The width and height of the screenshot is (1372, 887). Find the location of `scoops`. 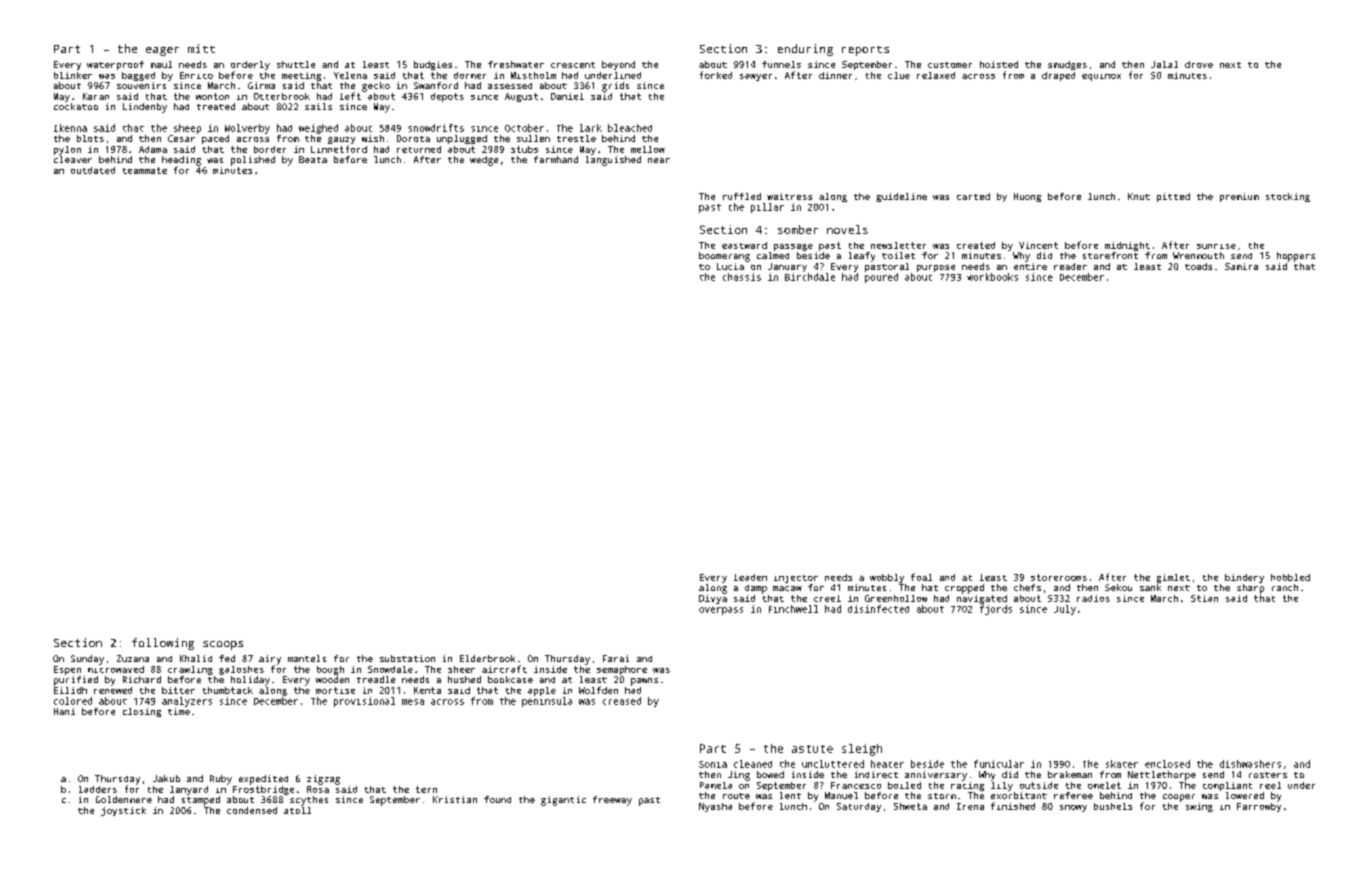

scoops is located at coordinates (223, 645).
